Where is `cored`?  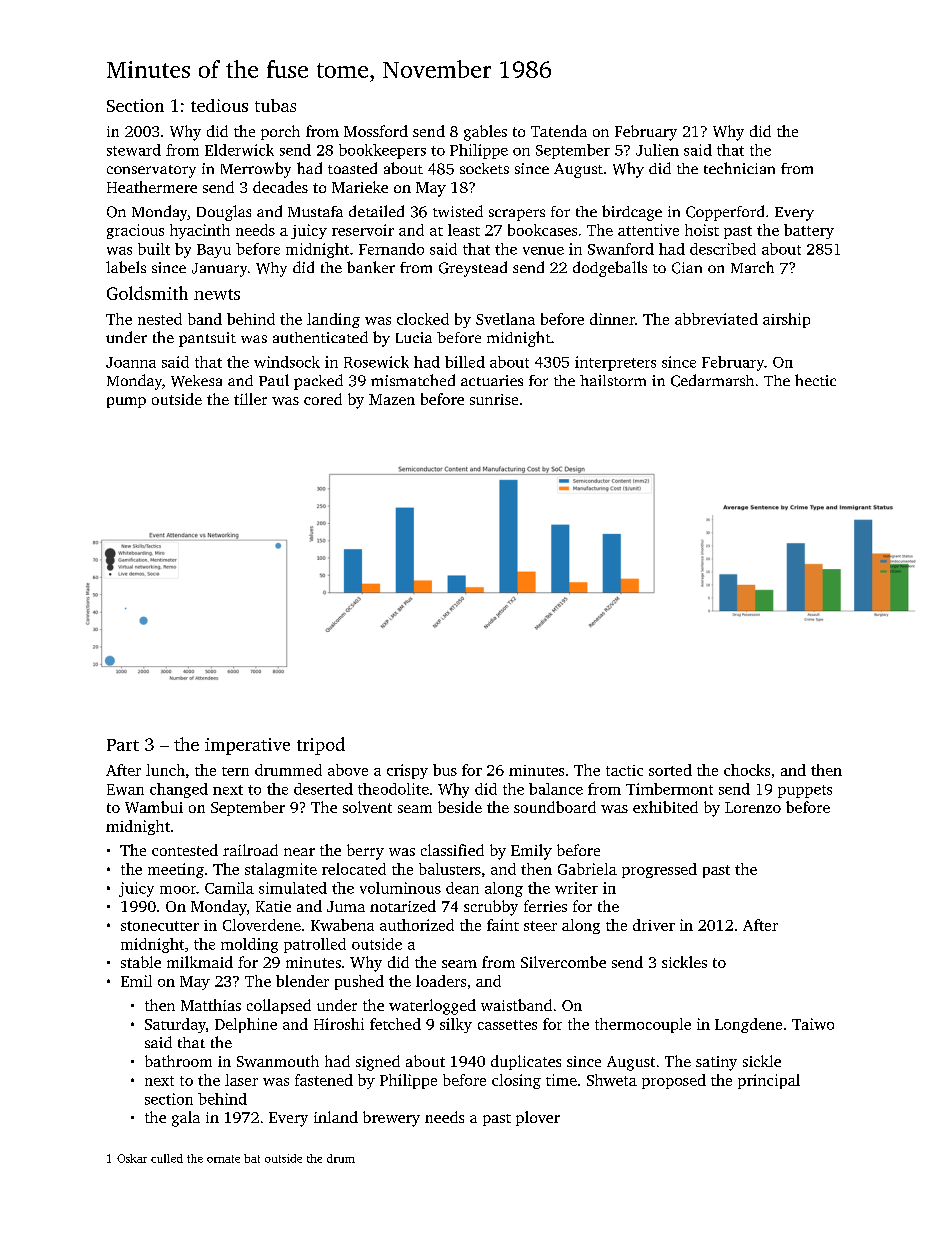
cored is located at coordinates (323, 399).
